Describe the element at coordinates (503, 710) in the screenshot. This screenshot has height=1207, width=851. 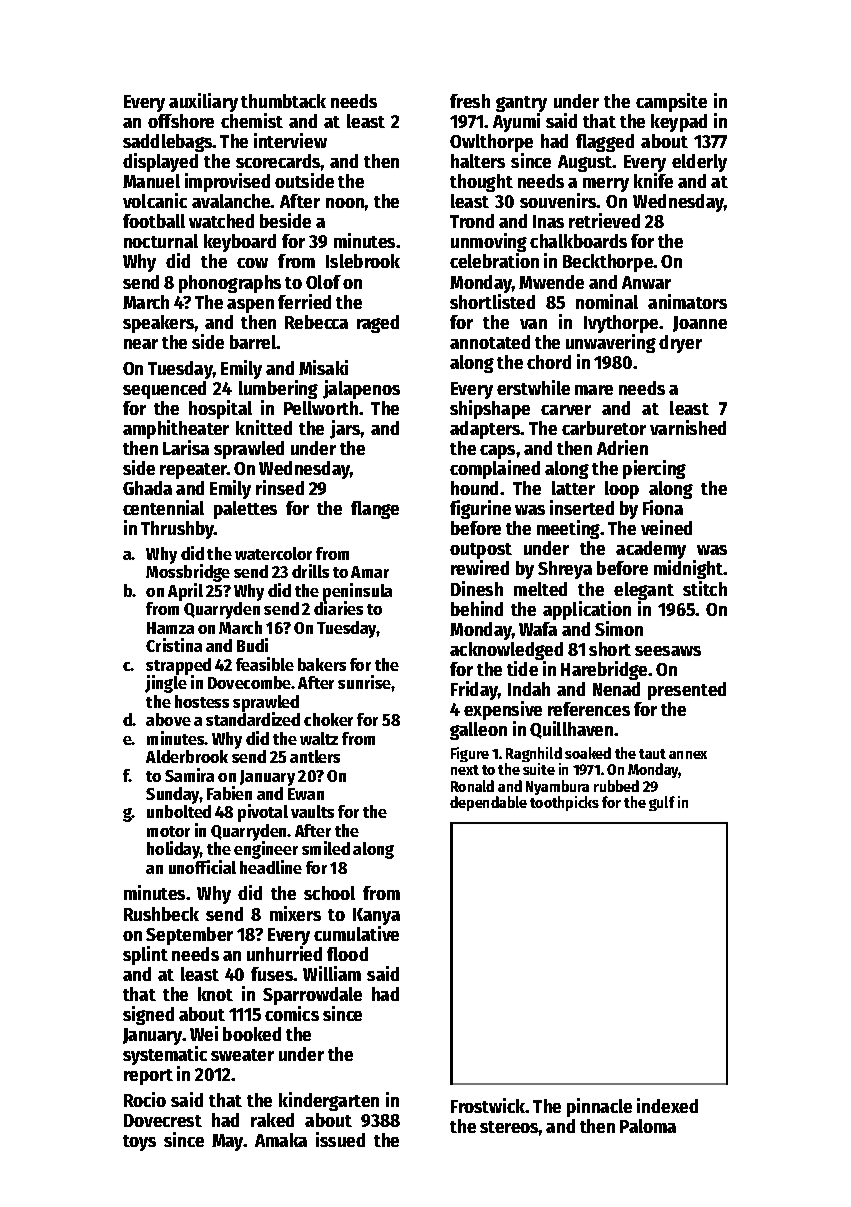
I see `expensive` at that location.
